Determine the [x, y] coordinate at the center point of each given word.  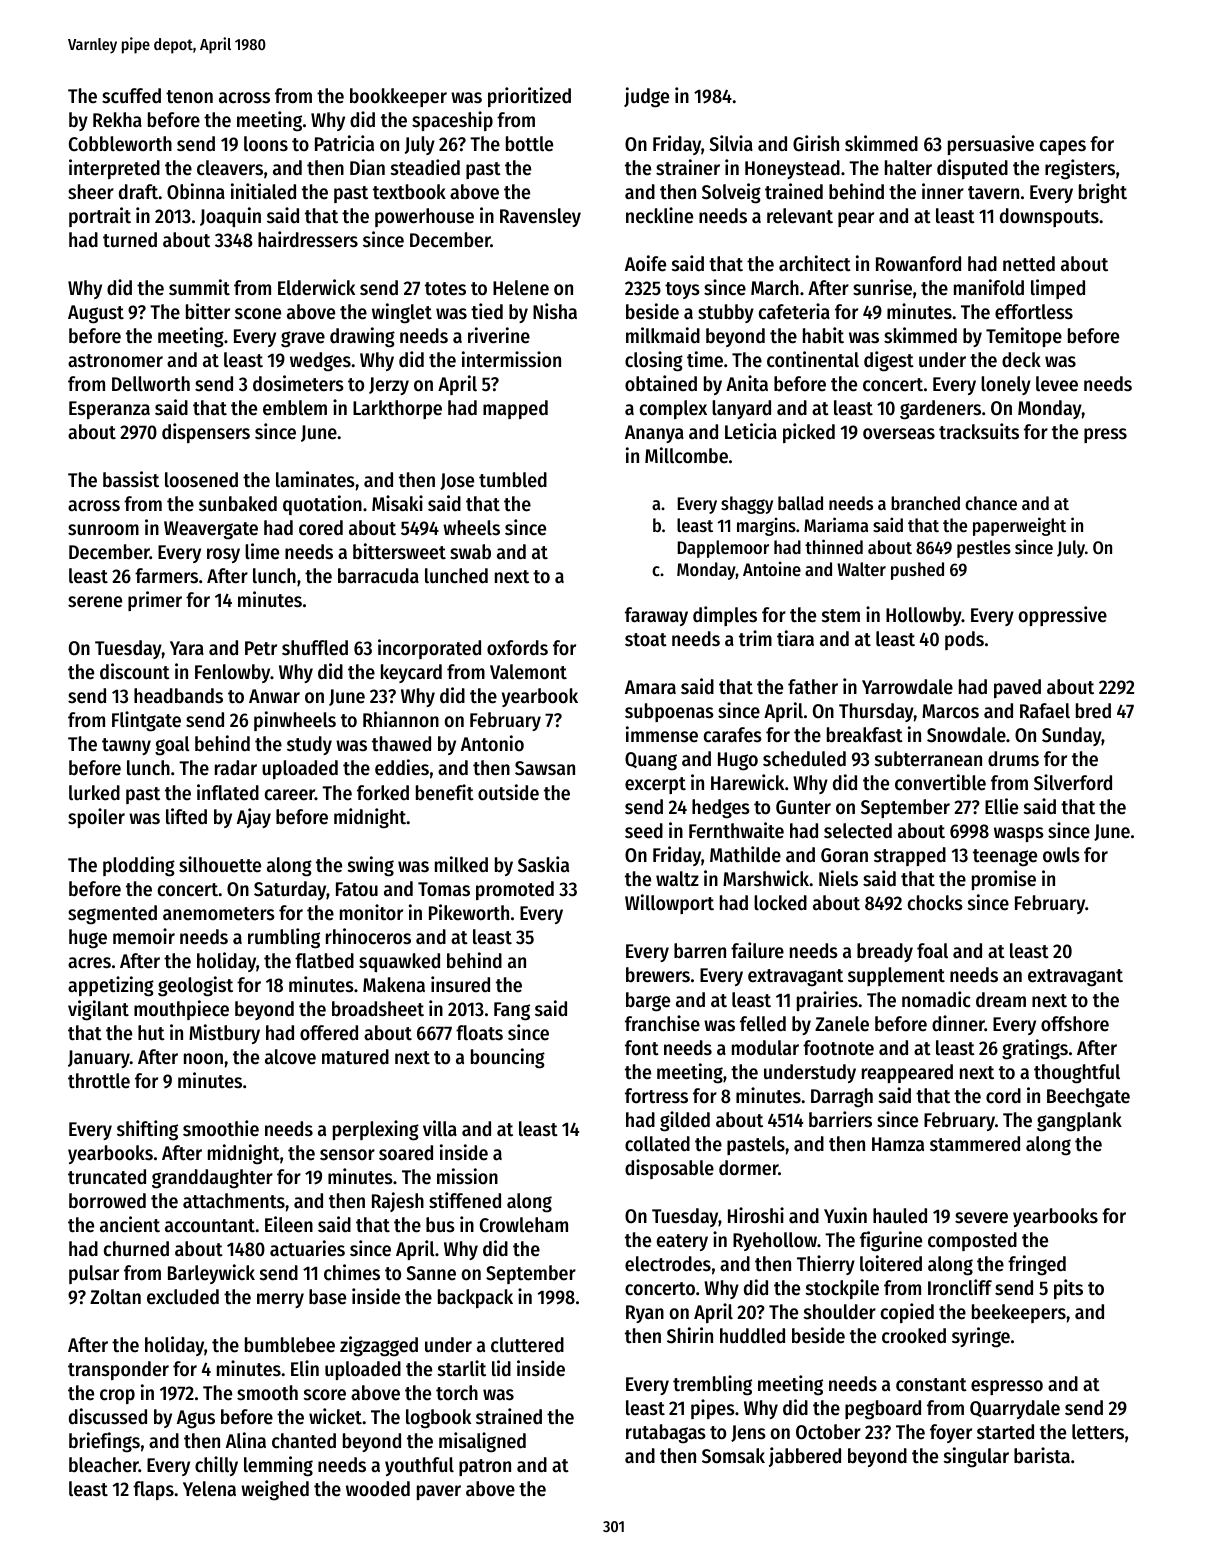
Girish [816, 143]
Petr [261, 648]
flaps [153, 1490]
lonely [1006, 385]
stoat [646, 640]
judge [646, 97]
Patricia [344, 143]
